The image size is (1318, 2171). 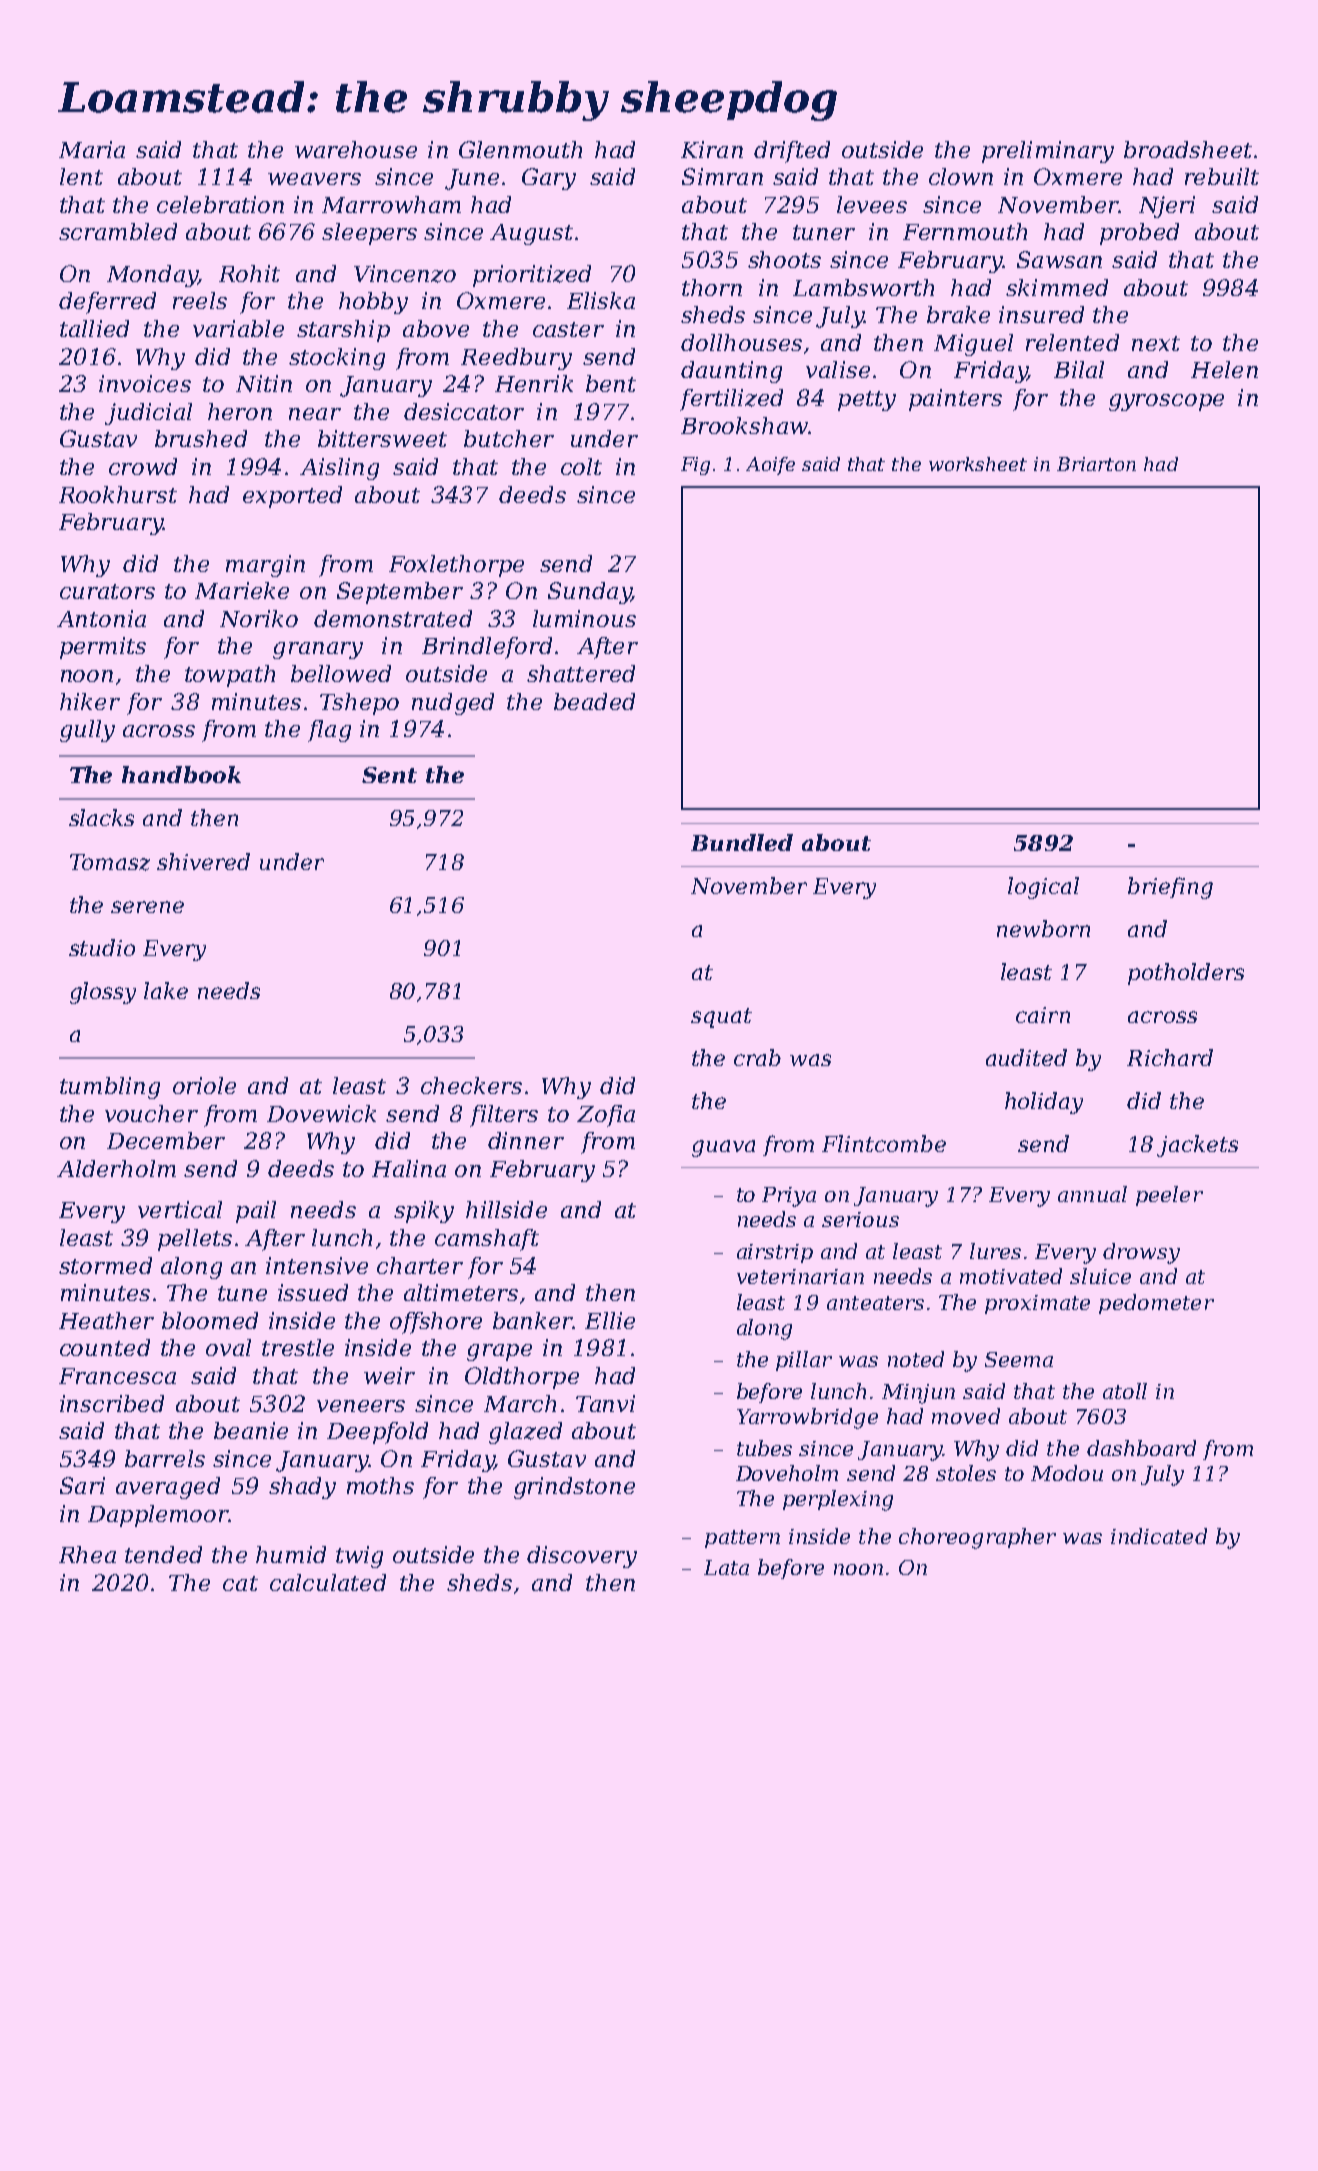 What do you see at coordinates (1186, 974) in the screenshot?
I see `potholders` at bounding box center [1186, 974].
